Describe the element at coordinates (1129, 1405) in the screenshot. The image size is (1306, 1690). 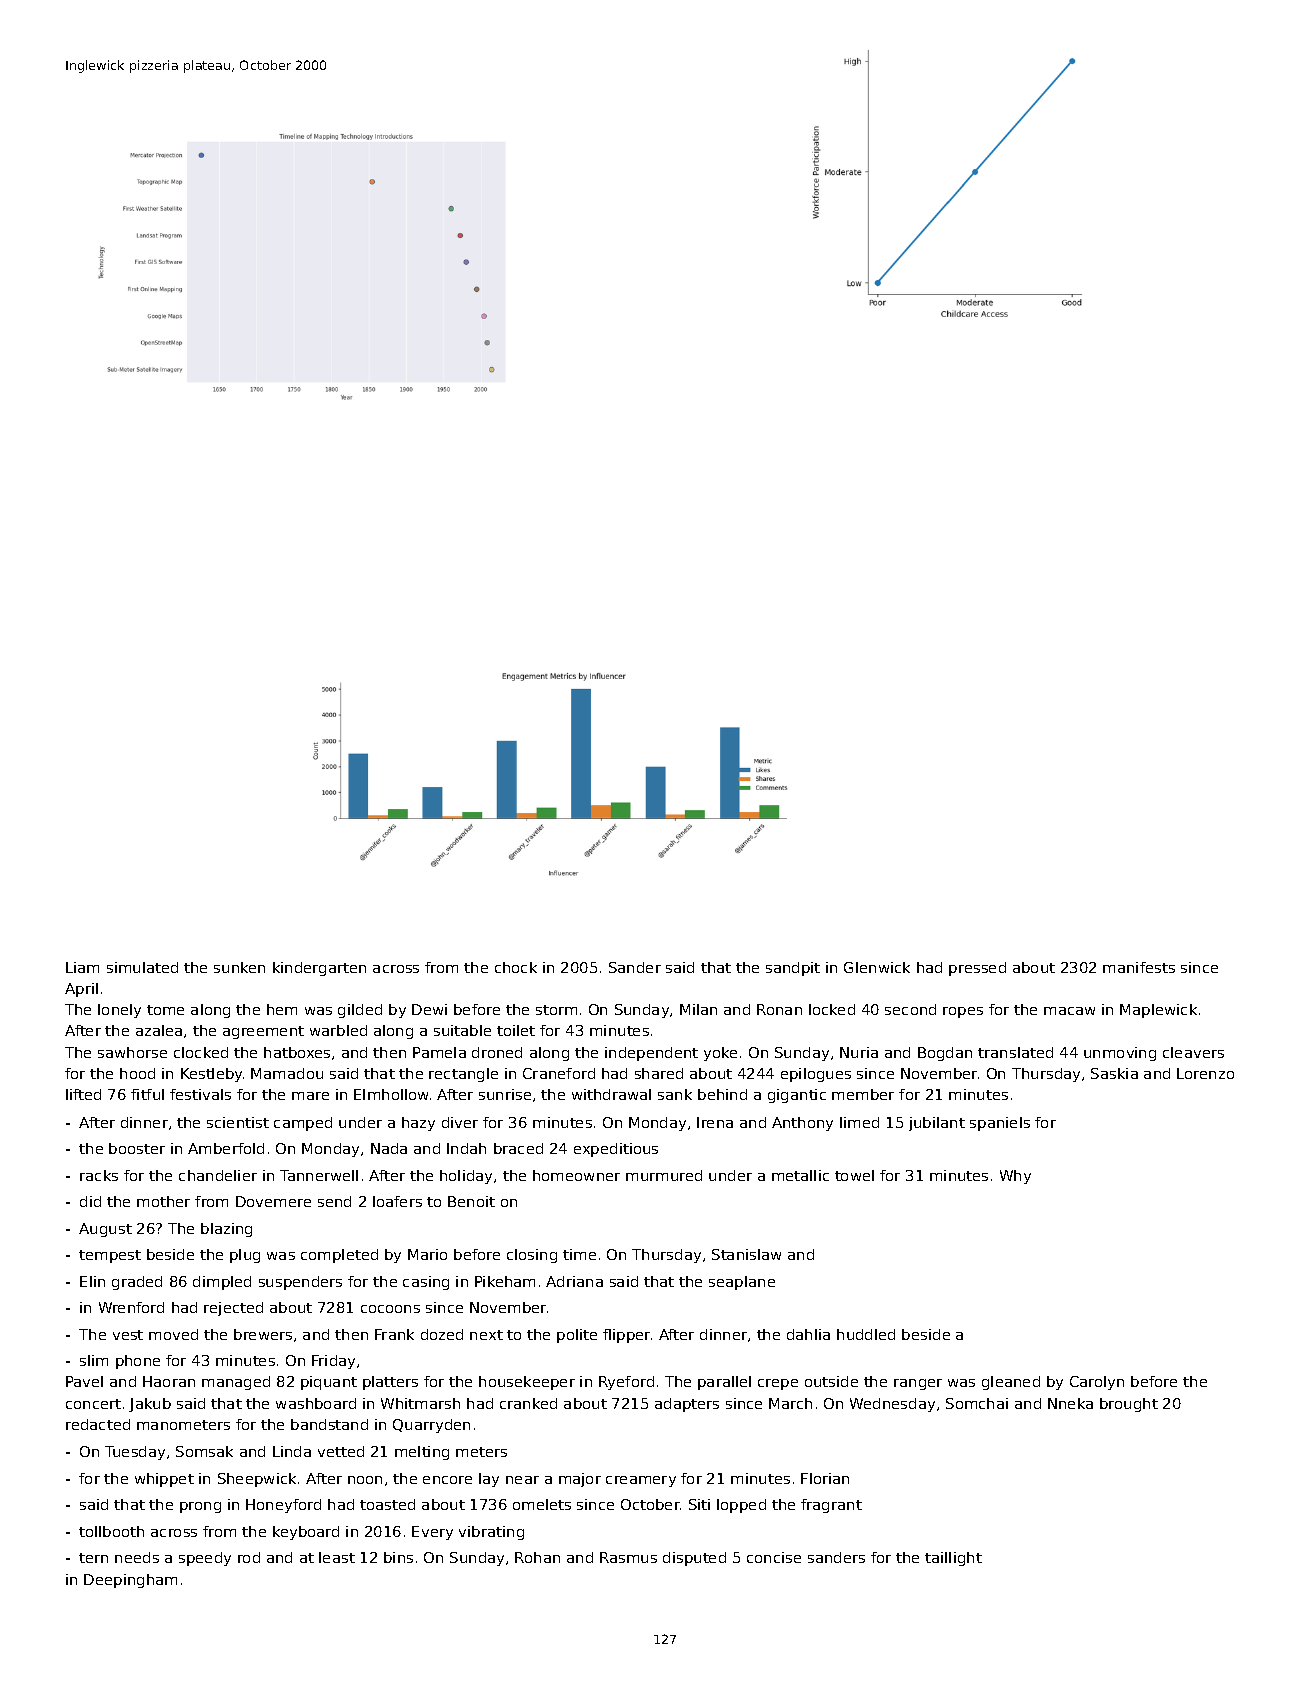
I see `brought` at that location.
